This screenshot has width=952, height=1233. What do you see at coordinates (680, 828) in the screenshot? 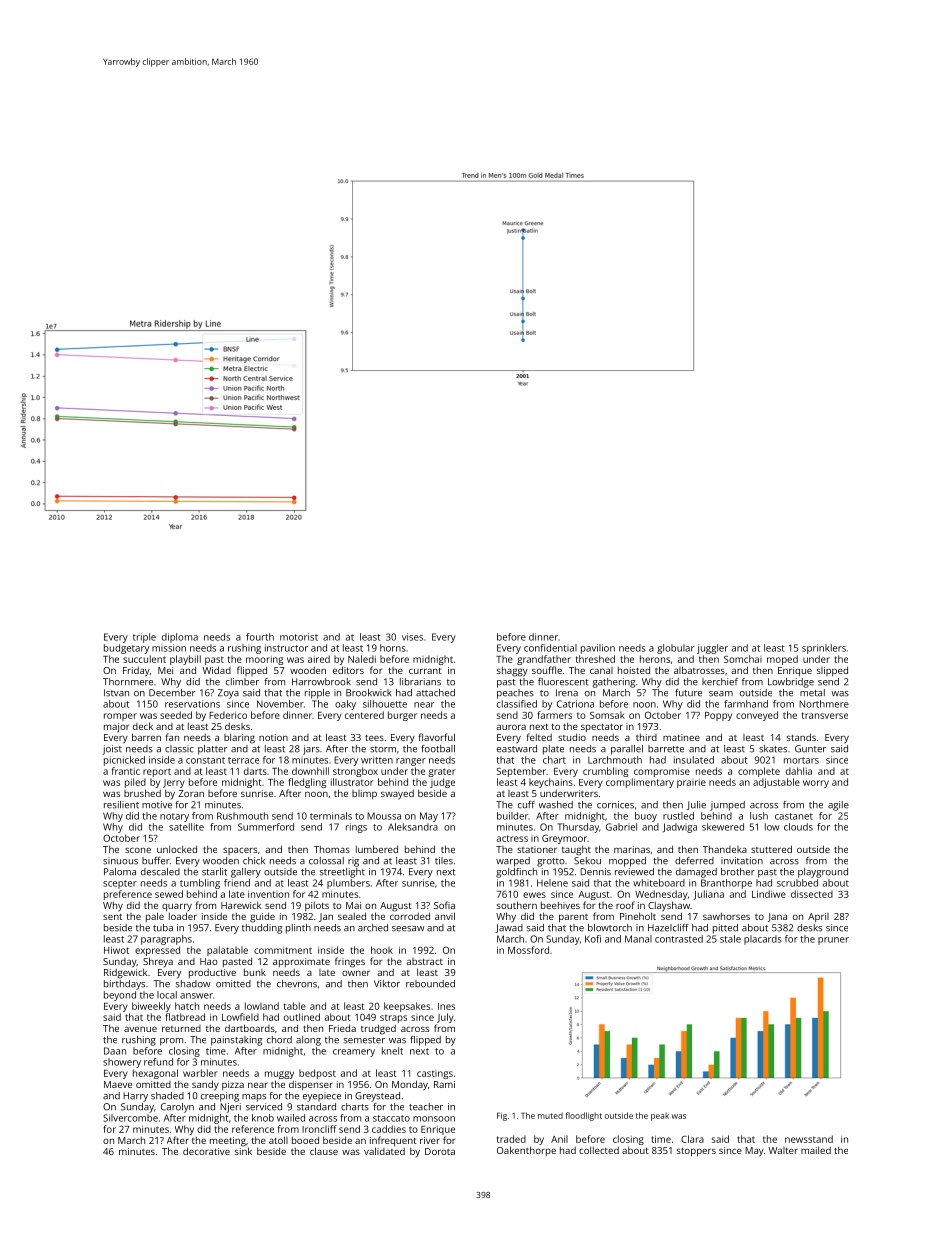
I see `Jadwiga` at bounding box center [680, 828].
